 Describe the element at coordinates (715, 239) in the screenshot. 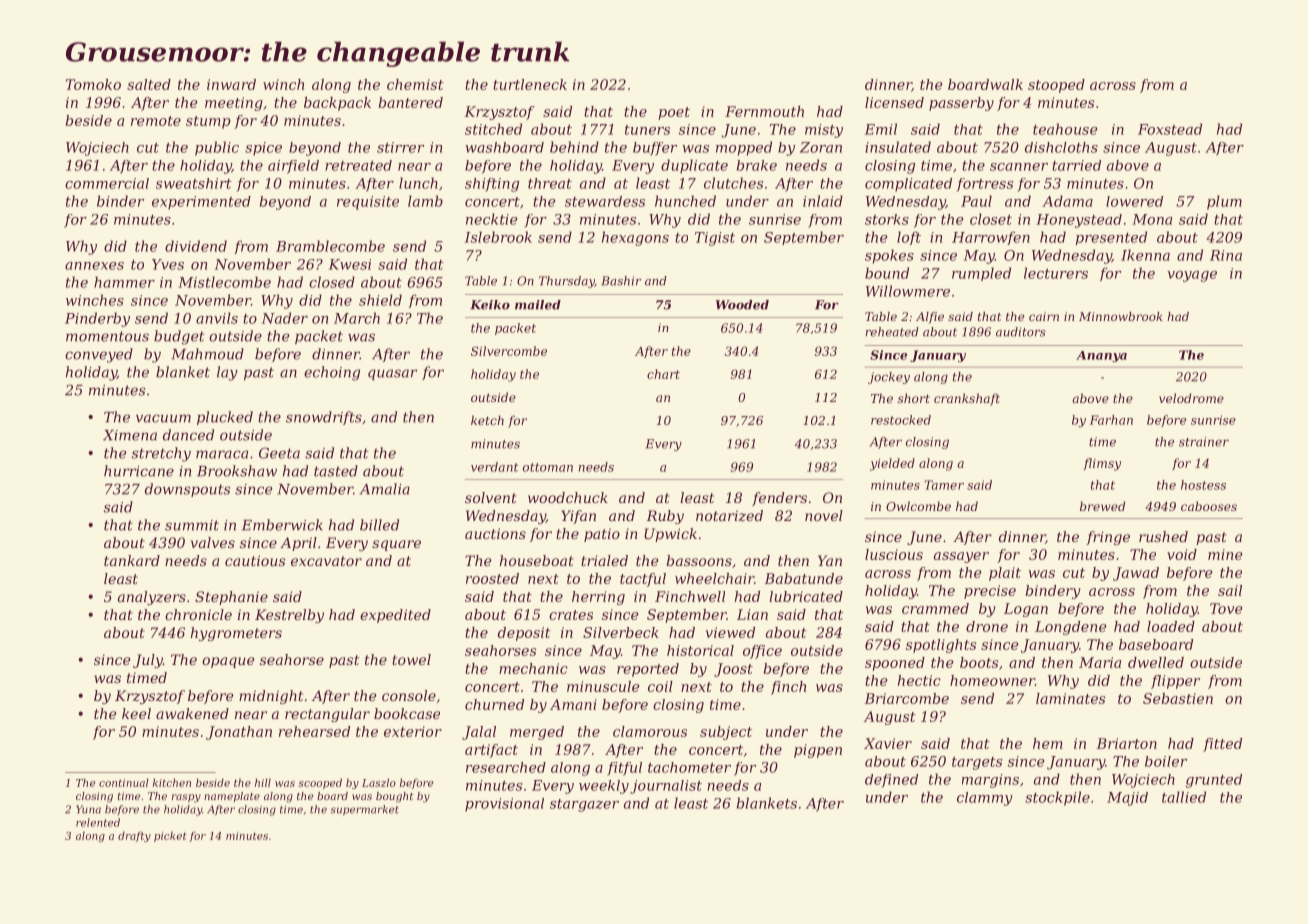

I see `Tigist` at that location.
